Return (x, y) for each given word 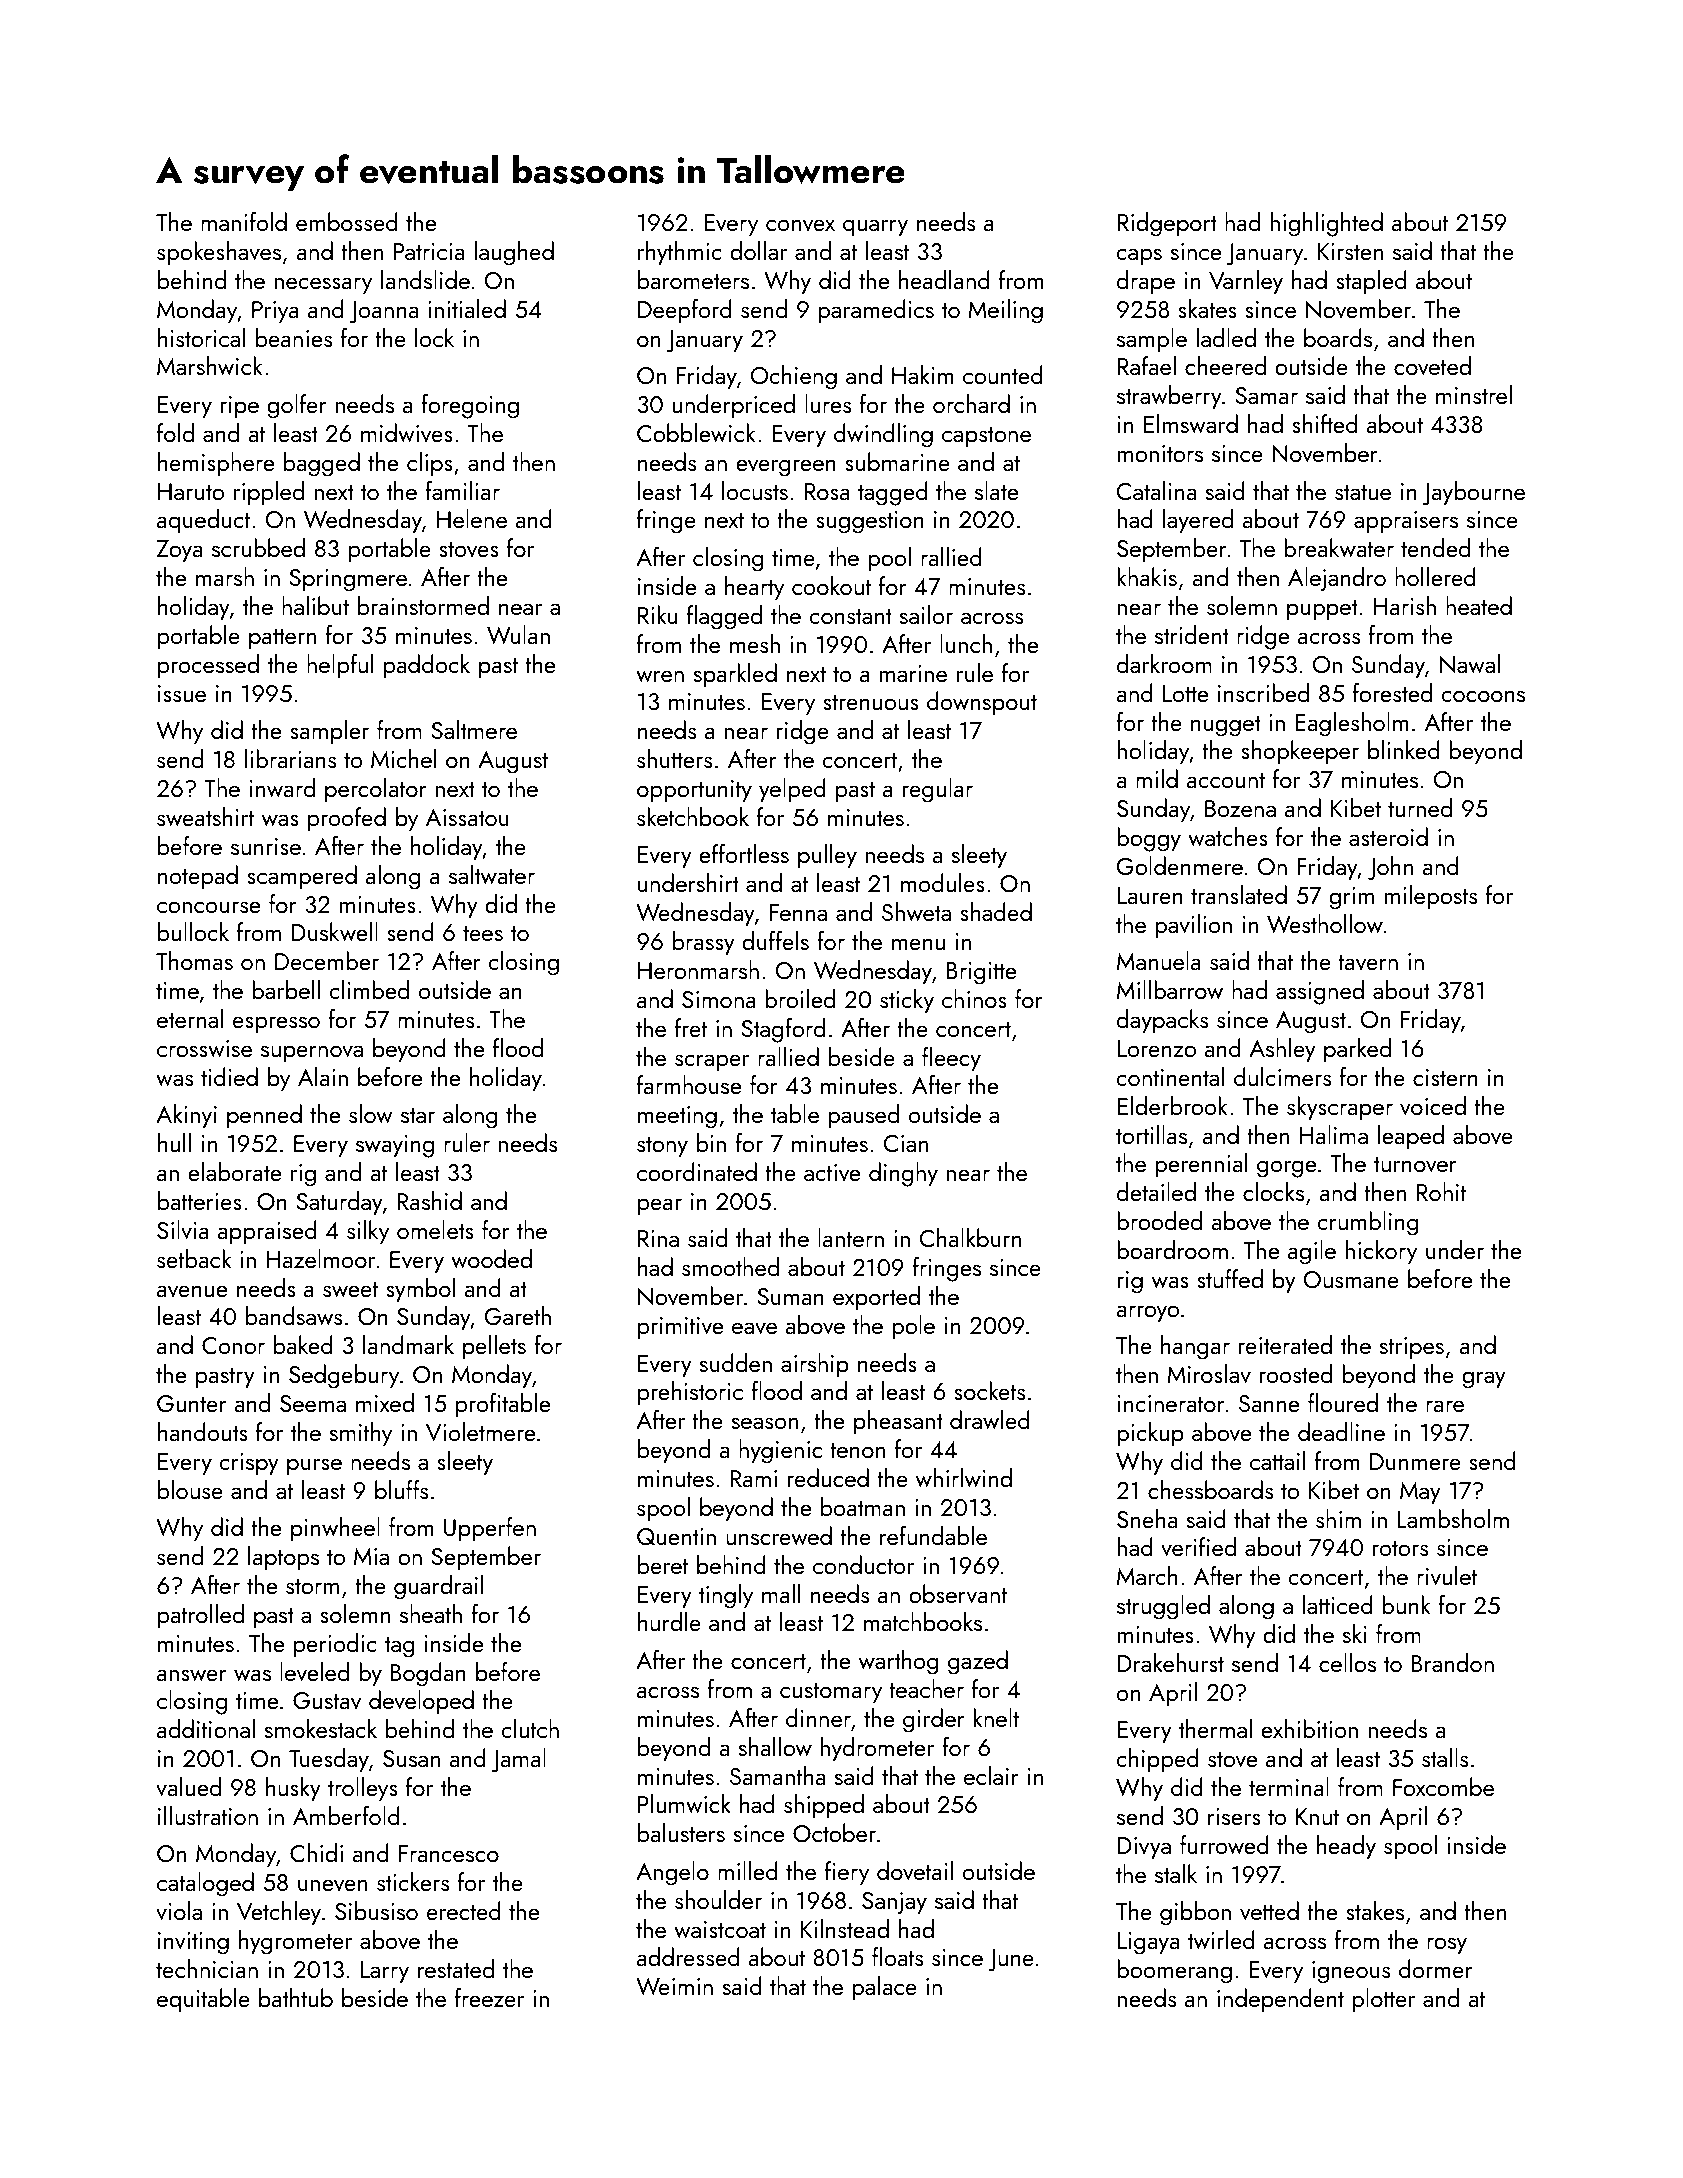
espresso (276, 1025)
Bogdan (428, 1674)
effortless (744, 853)
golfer (297, 406)
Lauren (1150, 895)
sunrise (266, 846)
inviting (193, 1943)
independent (1280, 2000)
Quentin (676, 1536)
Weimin (674, 1987)
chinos (974, 998)
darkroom (1164, 663)
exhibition (1309, 1728)
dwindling (883, 435)
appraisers (1406, 522)
